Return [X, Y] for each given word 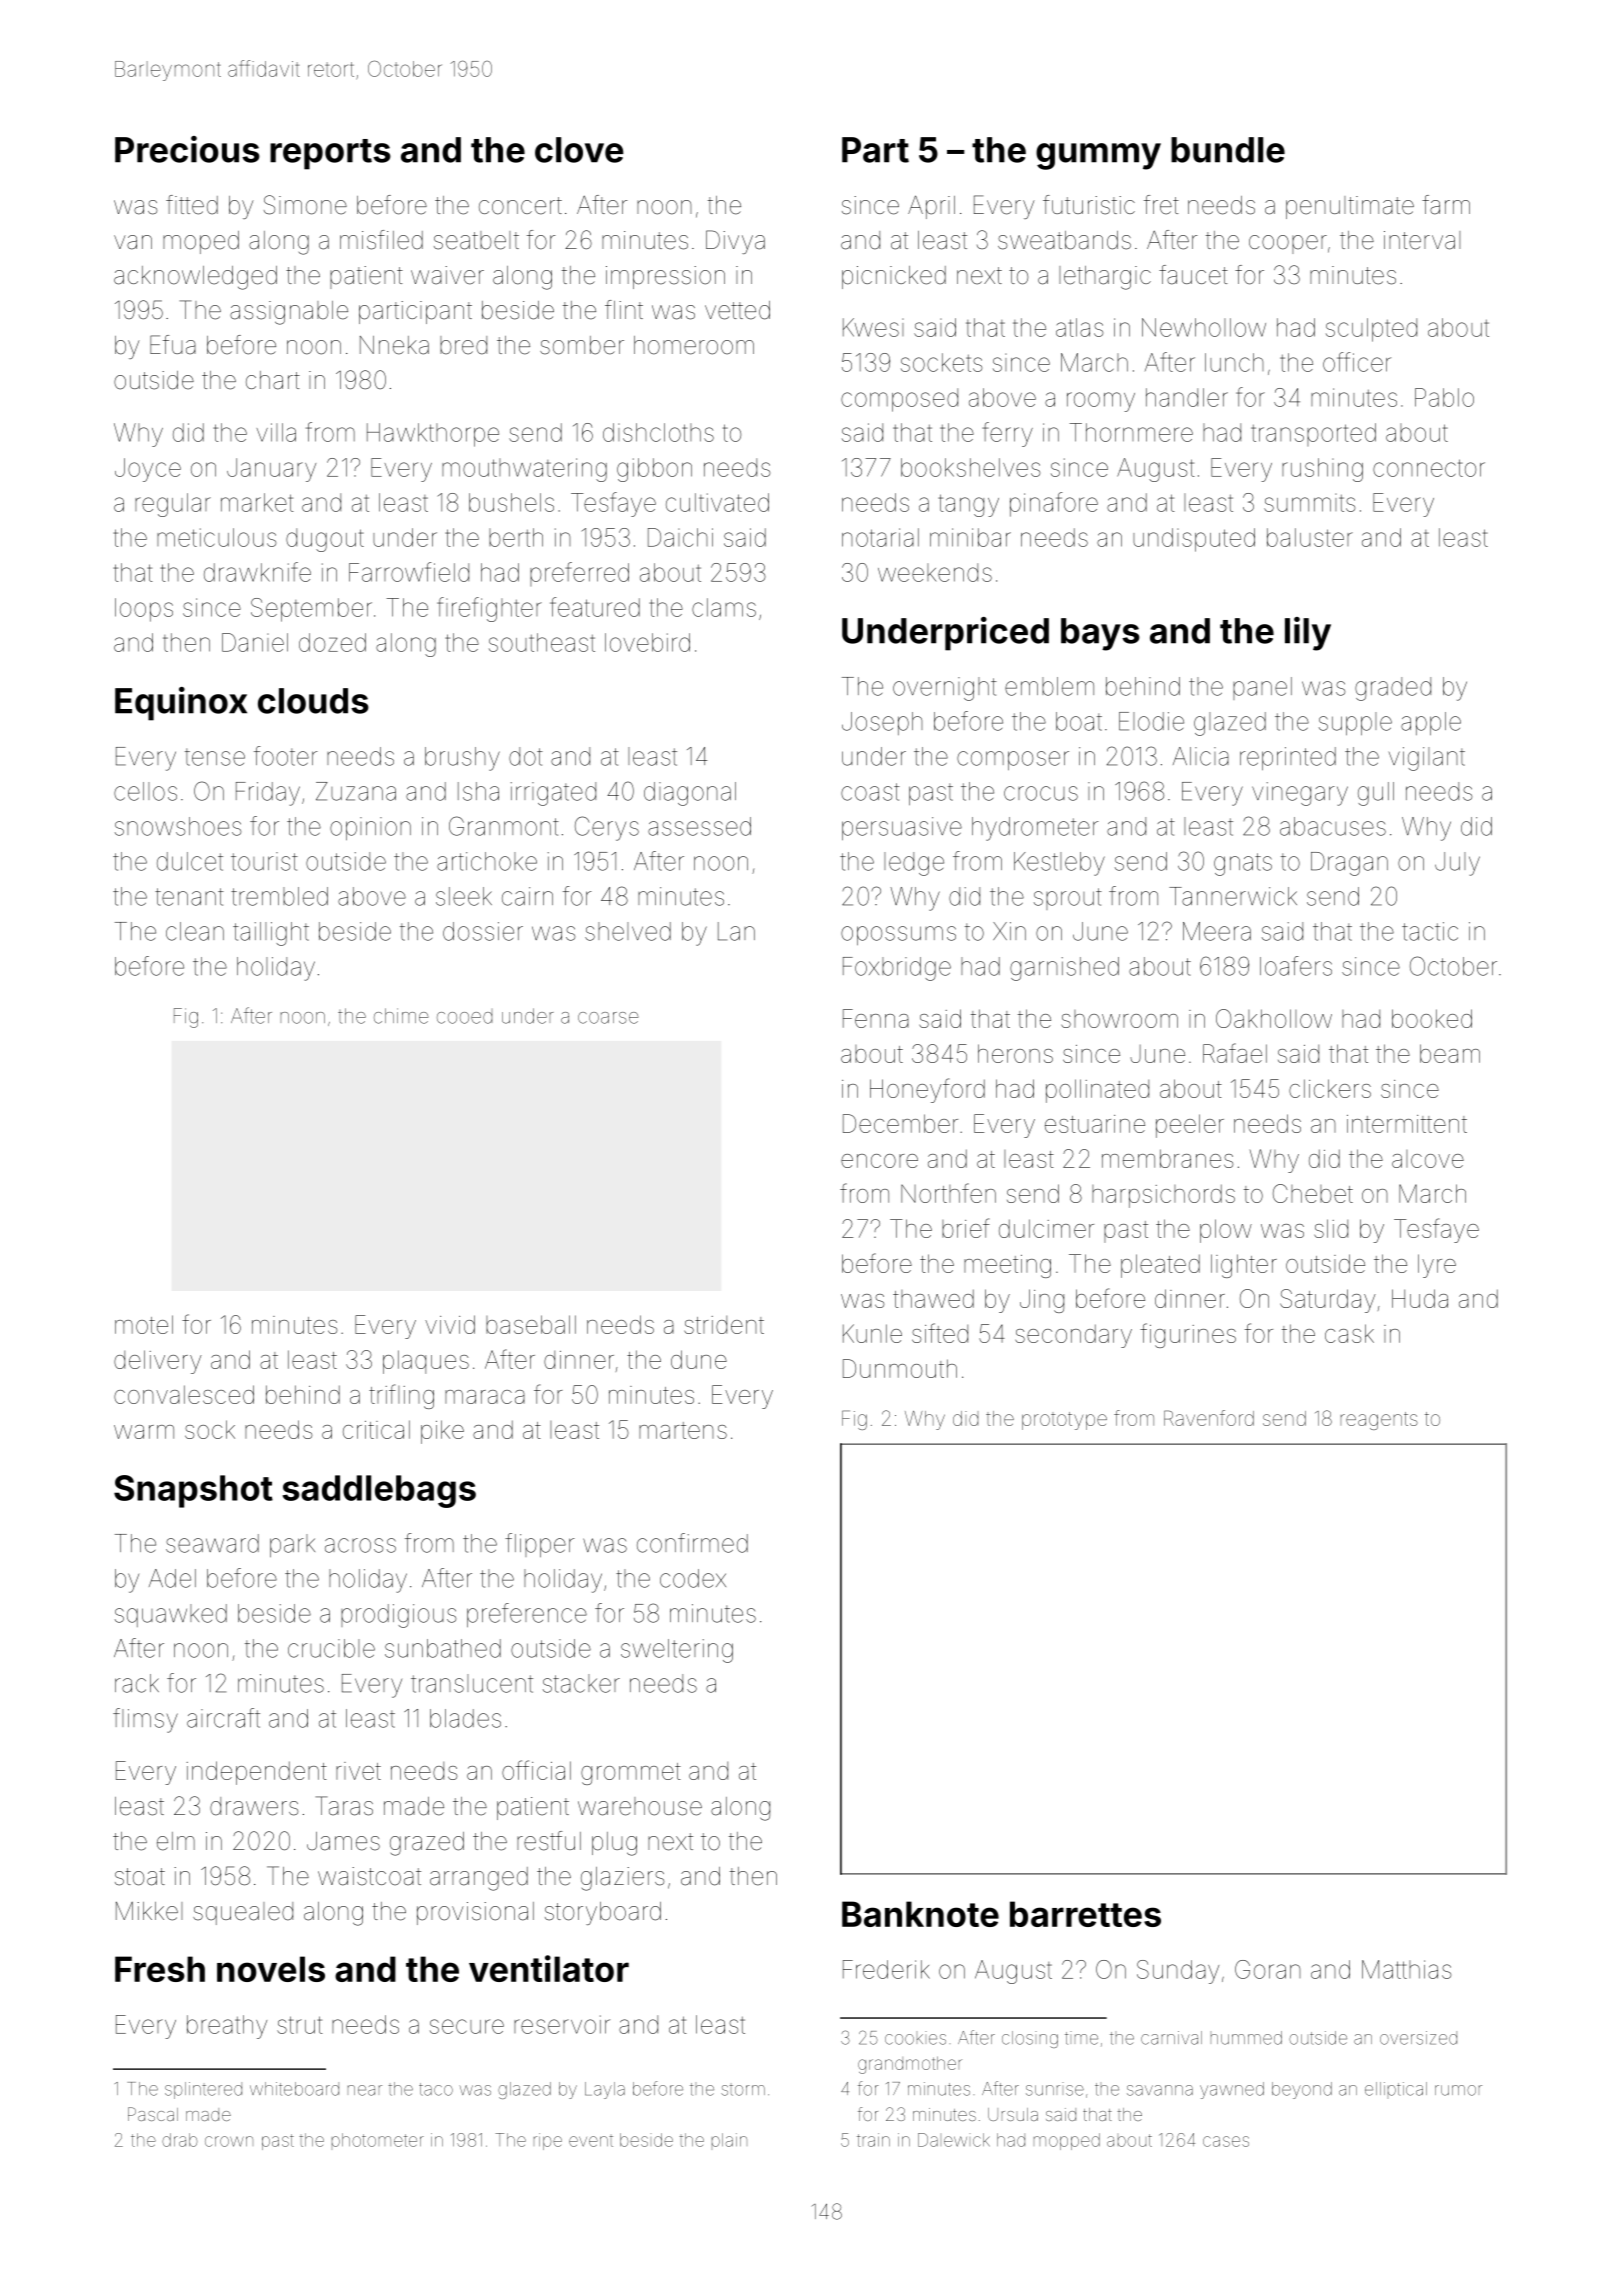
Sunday [1178, 1972]
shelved [628, 931]
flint [624, 309]
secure [467, 2026]
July [1457, 864]
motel [144, 1324]
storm [743, 2090]
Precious [187, 149]
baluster [1310, 537]
